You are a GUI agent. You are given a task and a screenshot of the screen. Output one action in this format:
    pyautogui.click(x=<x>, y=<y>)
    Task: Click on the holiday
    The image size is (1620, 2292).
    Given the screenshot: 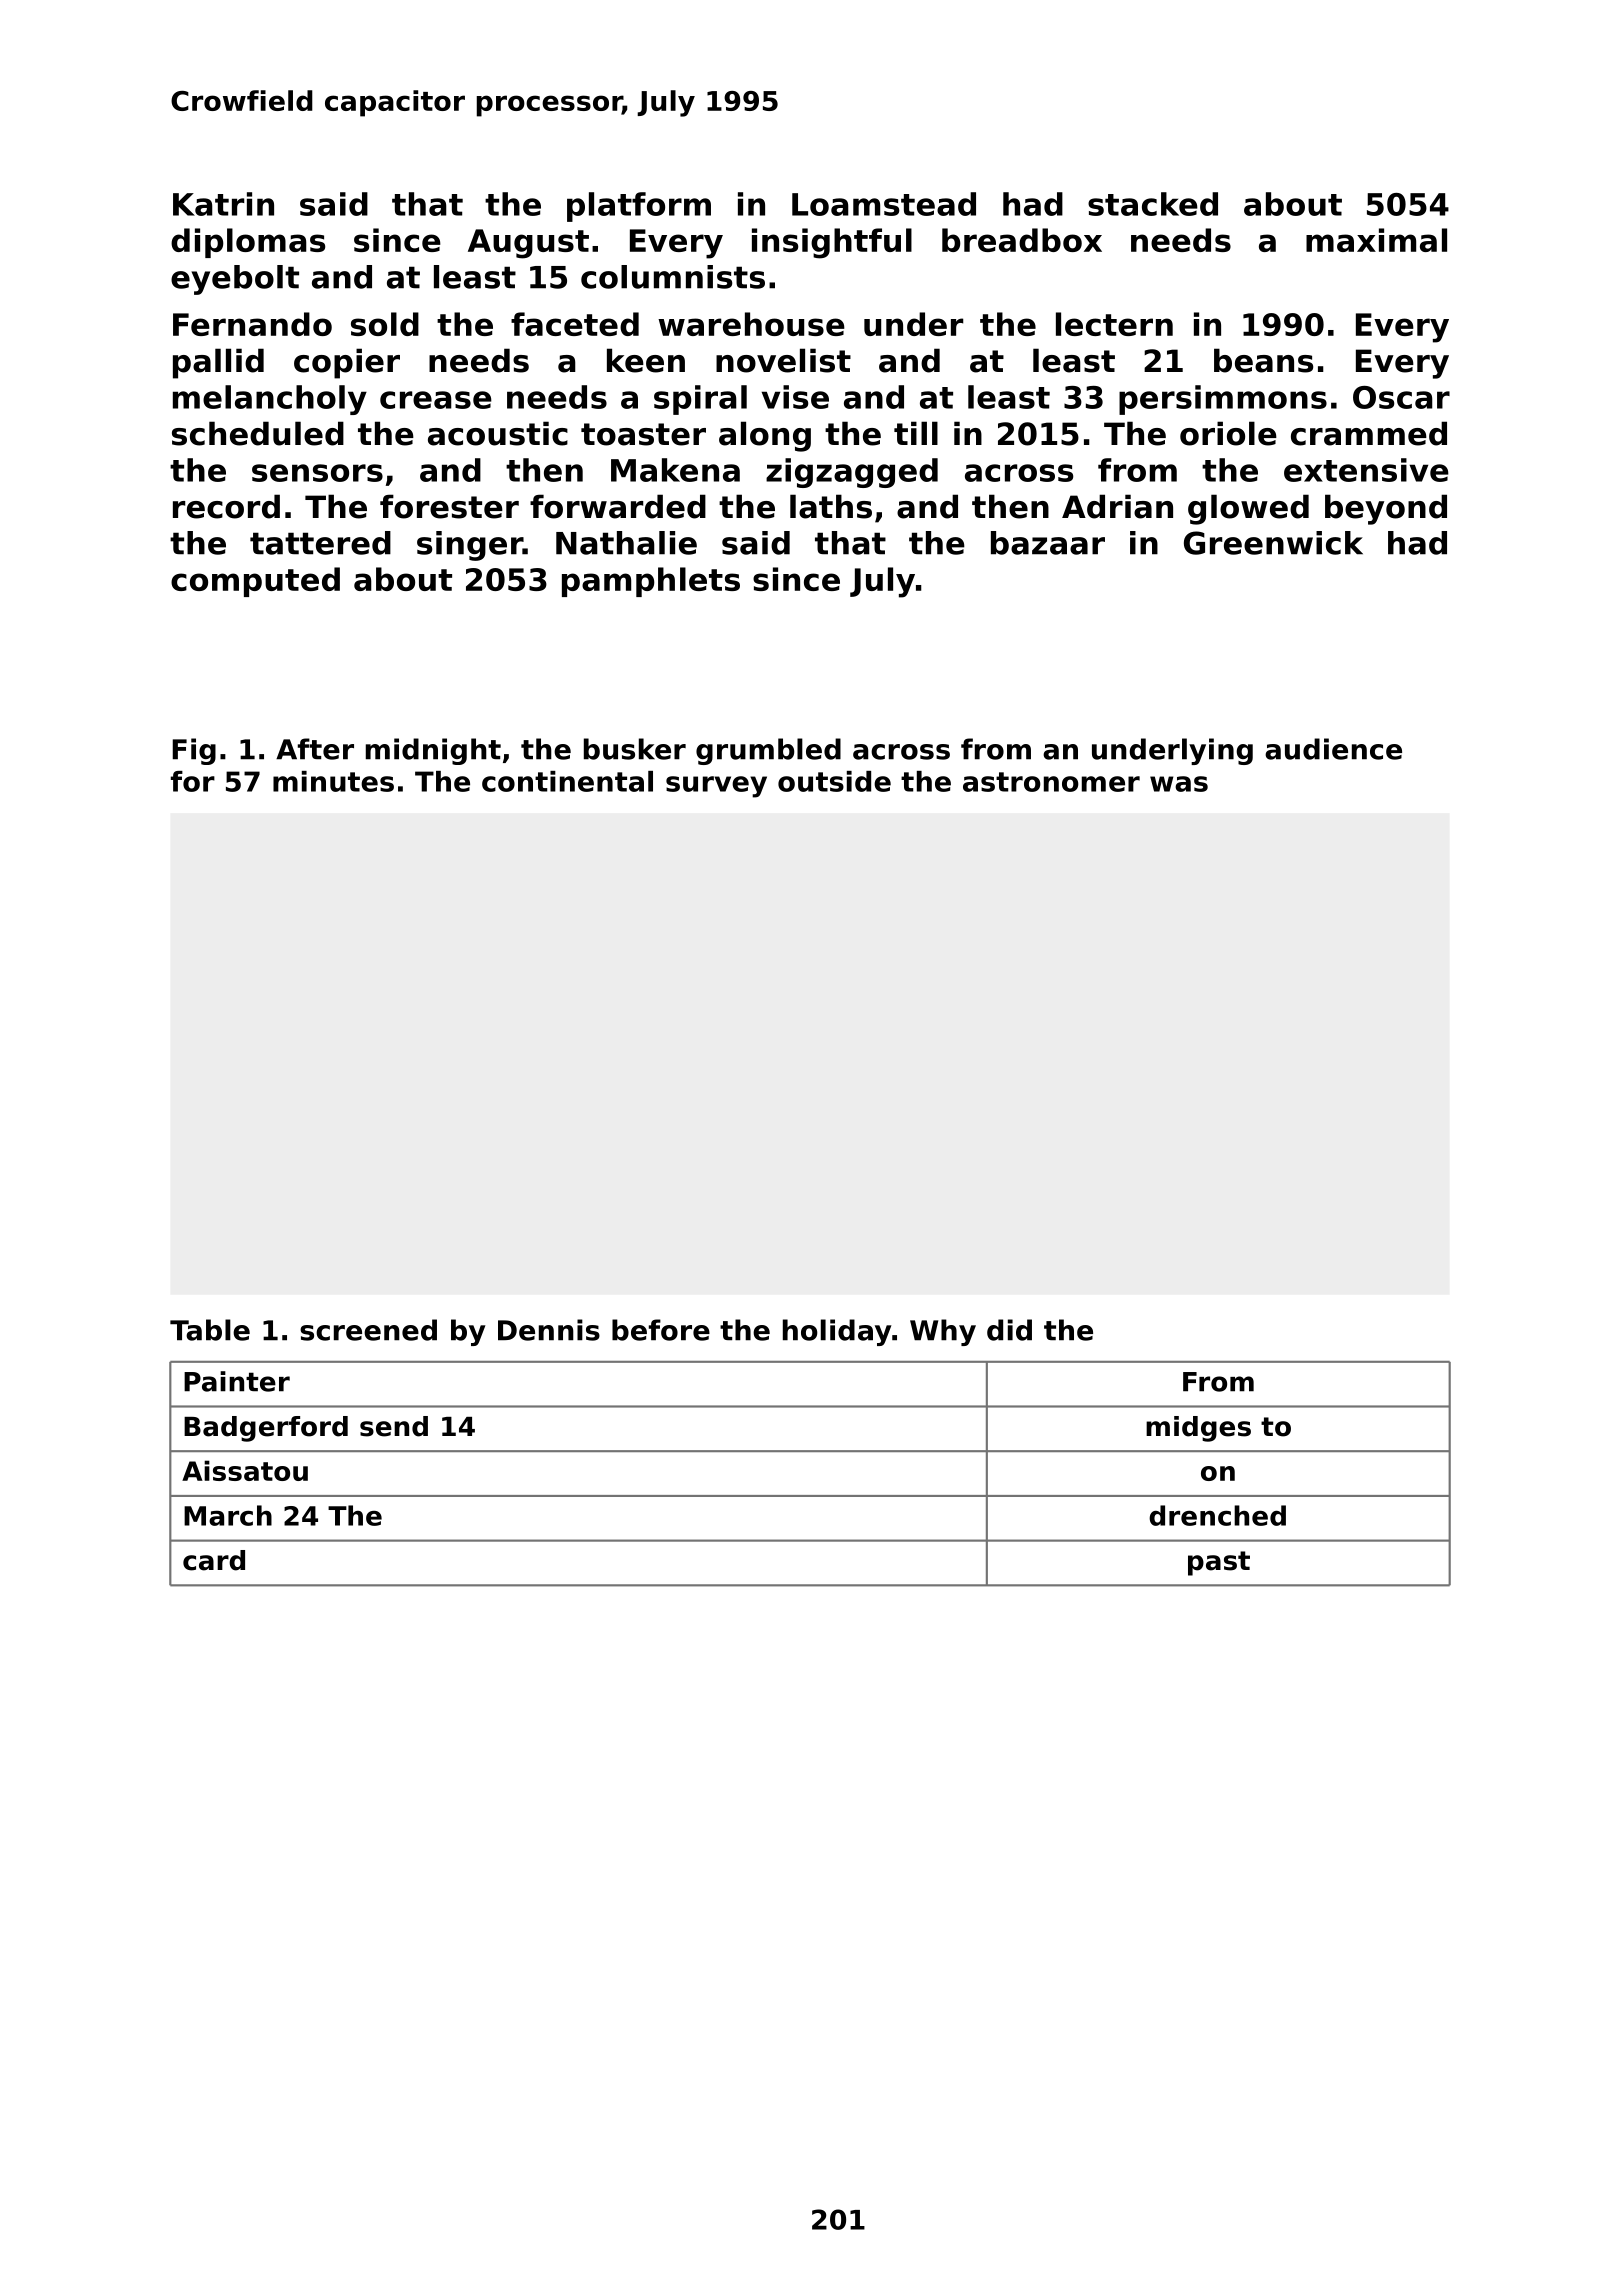 What is the action you would take?
    pyautogui.click(x=837, y=1332)
